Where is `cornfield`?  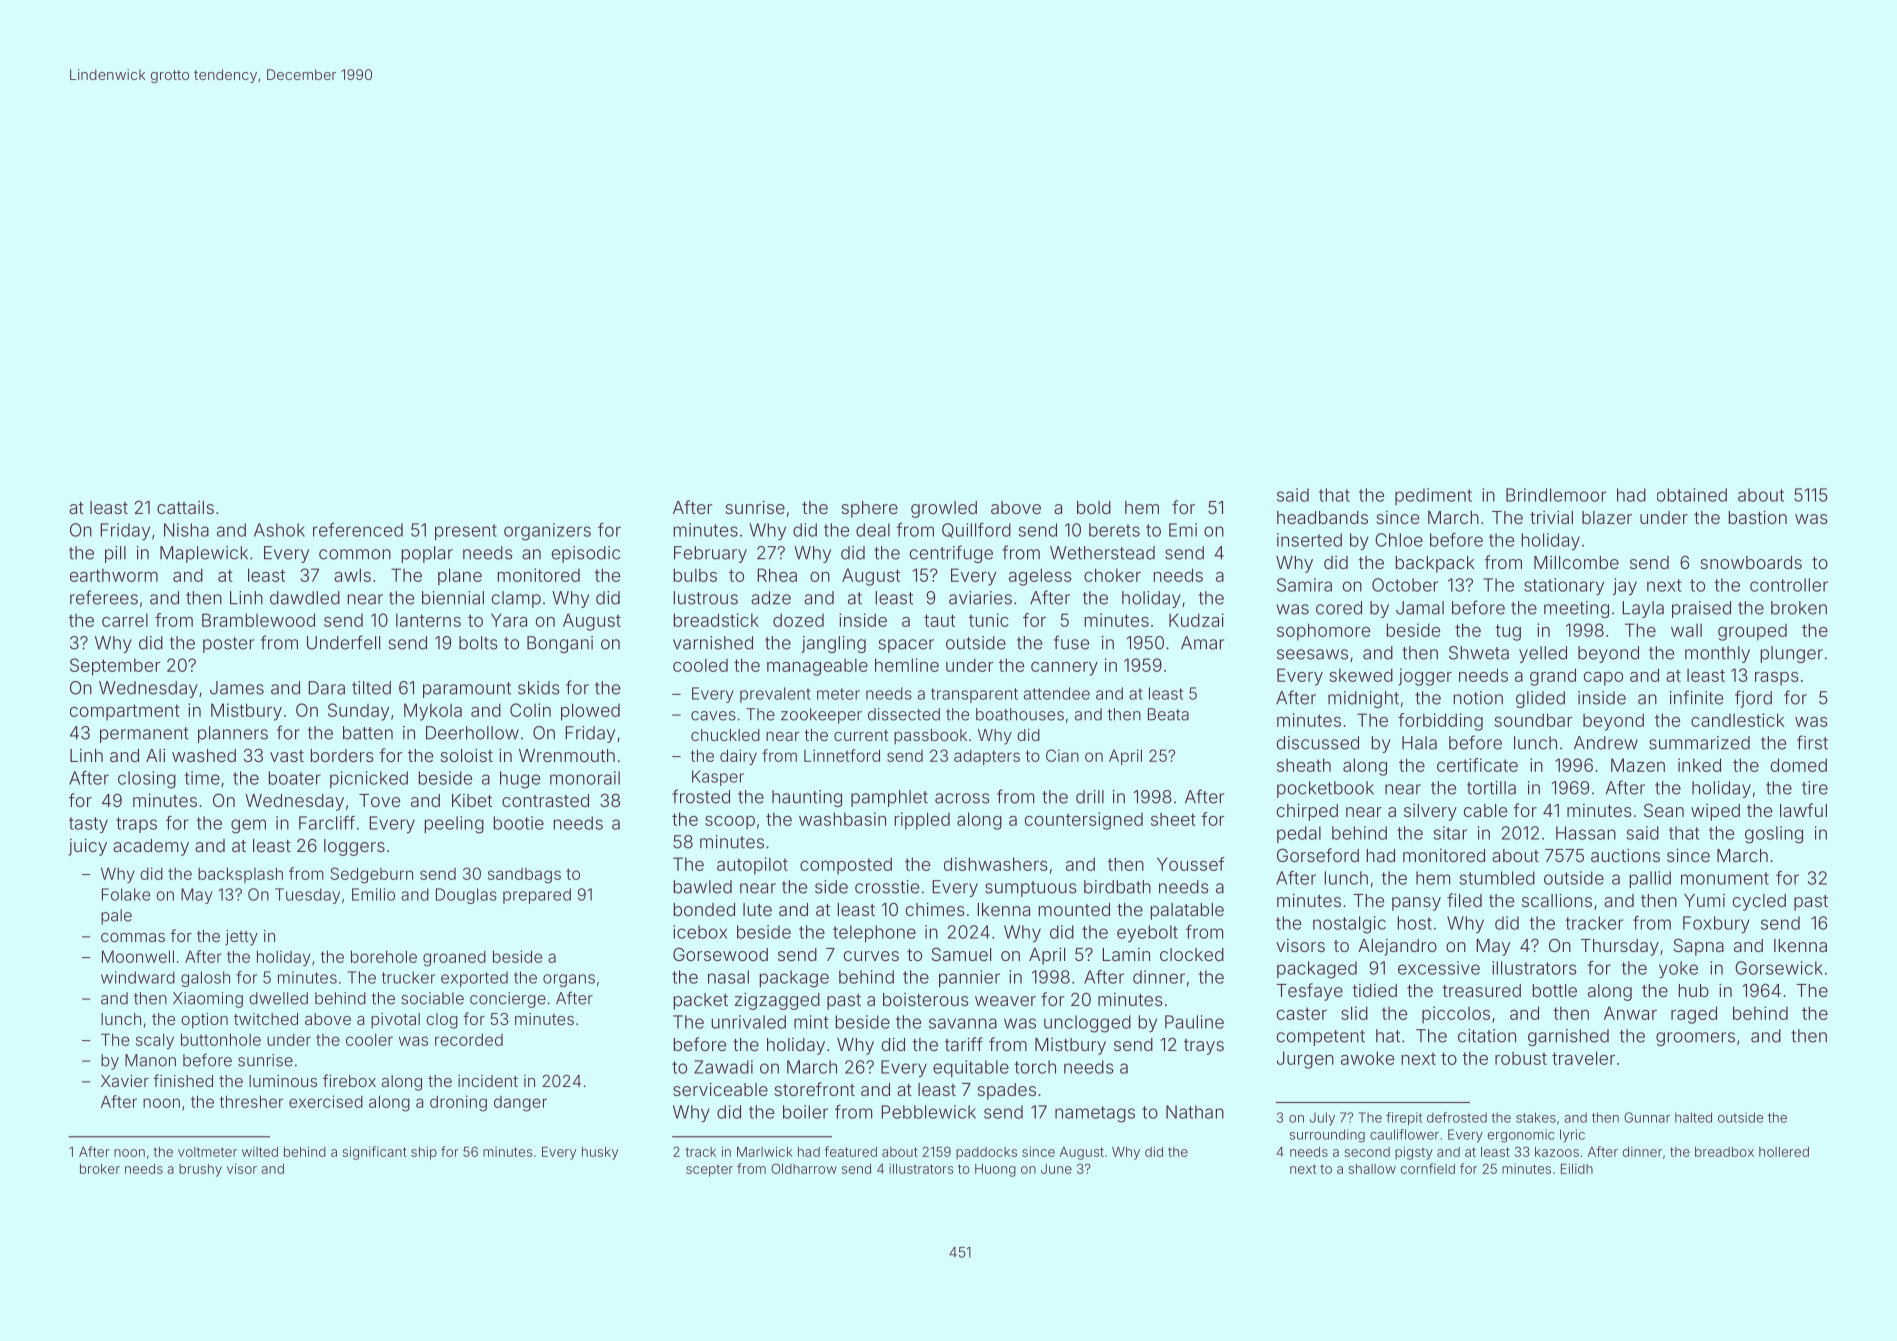
cornfield is located at coordinates (1428, 1168).
